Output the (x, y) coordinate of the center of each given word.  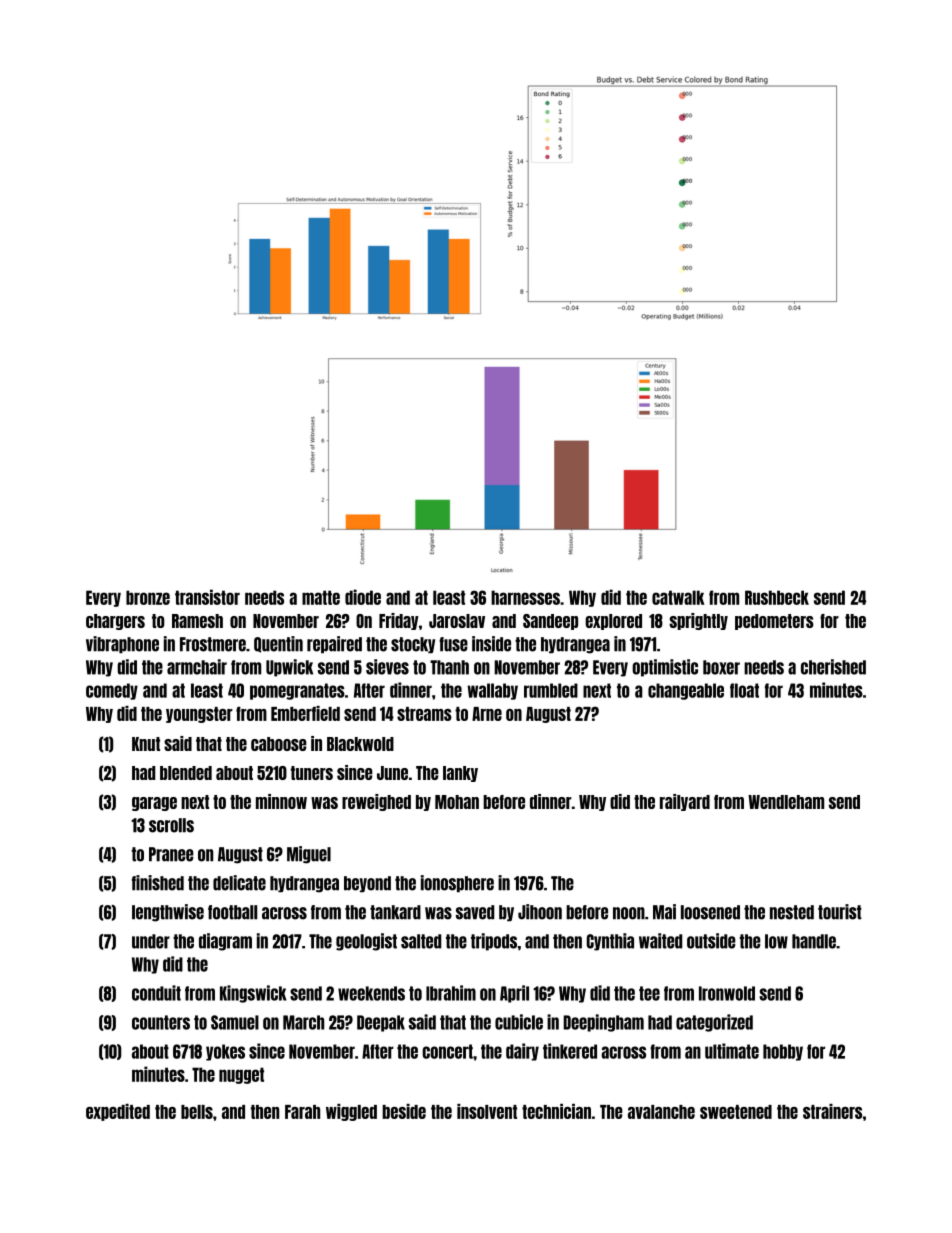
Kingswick (253, 994)
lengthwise (168, 913)
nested (792, 912)
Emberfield (305, 713)
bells (197, 1112)
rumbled (551, 690)
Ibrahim (451, 993)
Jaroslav (457, 621)
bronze (148, 597)
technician (556, 1111)
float (744, 690)
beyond (367, 884)
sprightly (698, 621)
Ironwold (727, 993)
